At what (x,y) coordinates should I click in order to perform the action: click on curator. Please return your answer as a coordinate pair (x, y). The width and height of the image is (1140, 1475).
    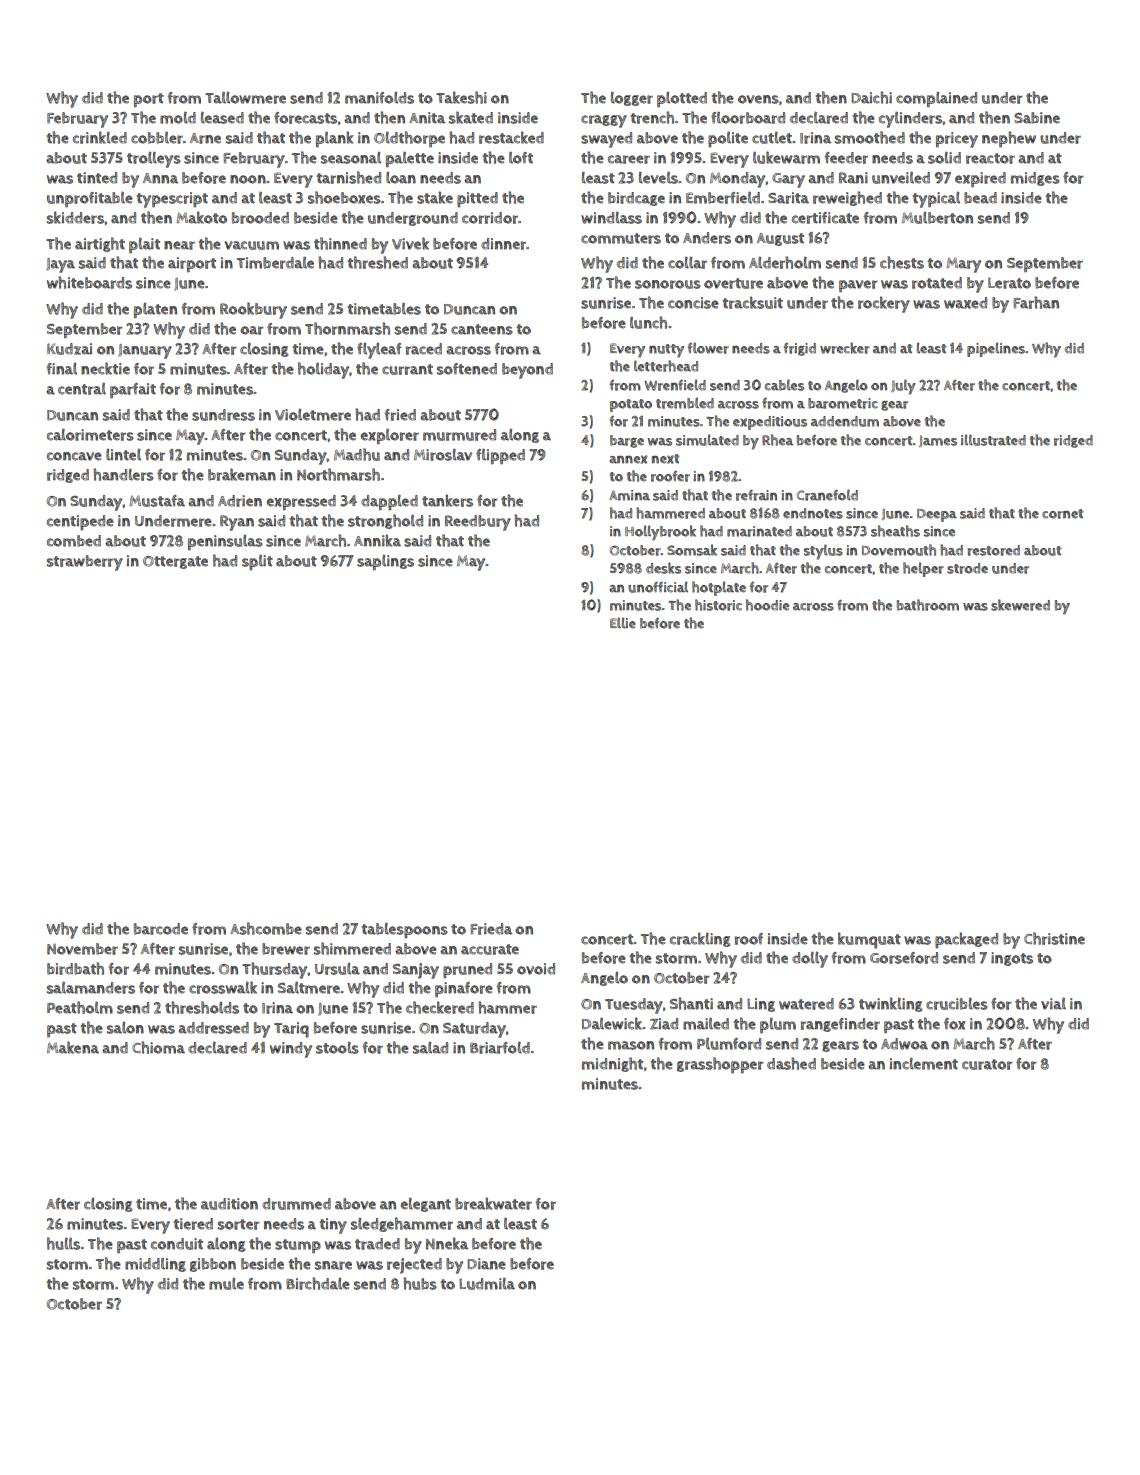
    Looking at the image, I should click on (987, 1064).
